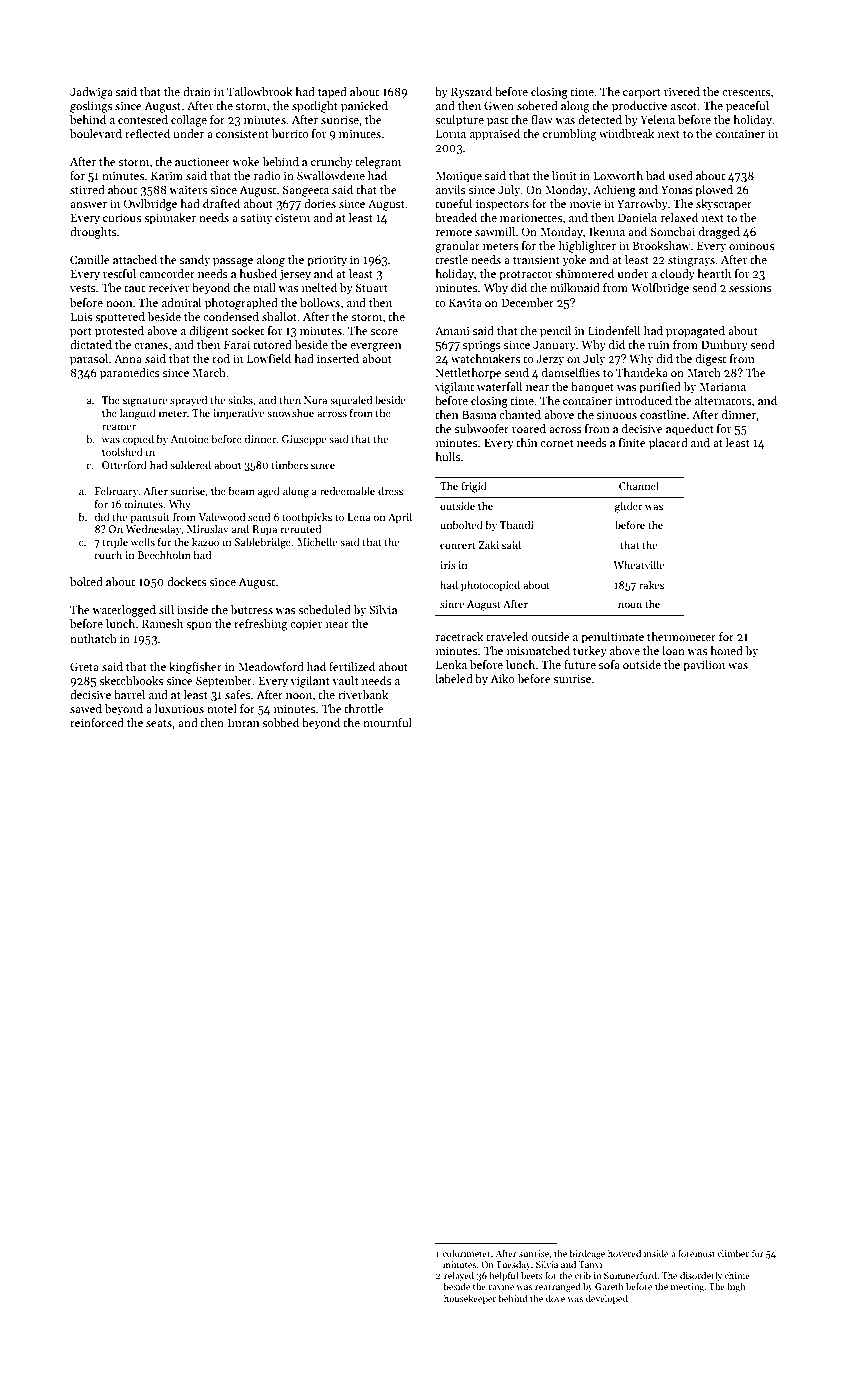 This screenshot has height=1400, width=849. What do you see at coordinates (197, 91) in the screenshot?
I see `drain` at bounding box center [197, 91].
